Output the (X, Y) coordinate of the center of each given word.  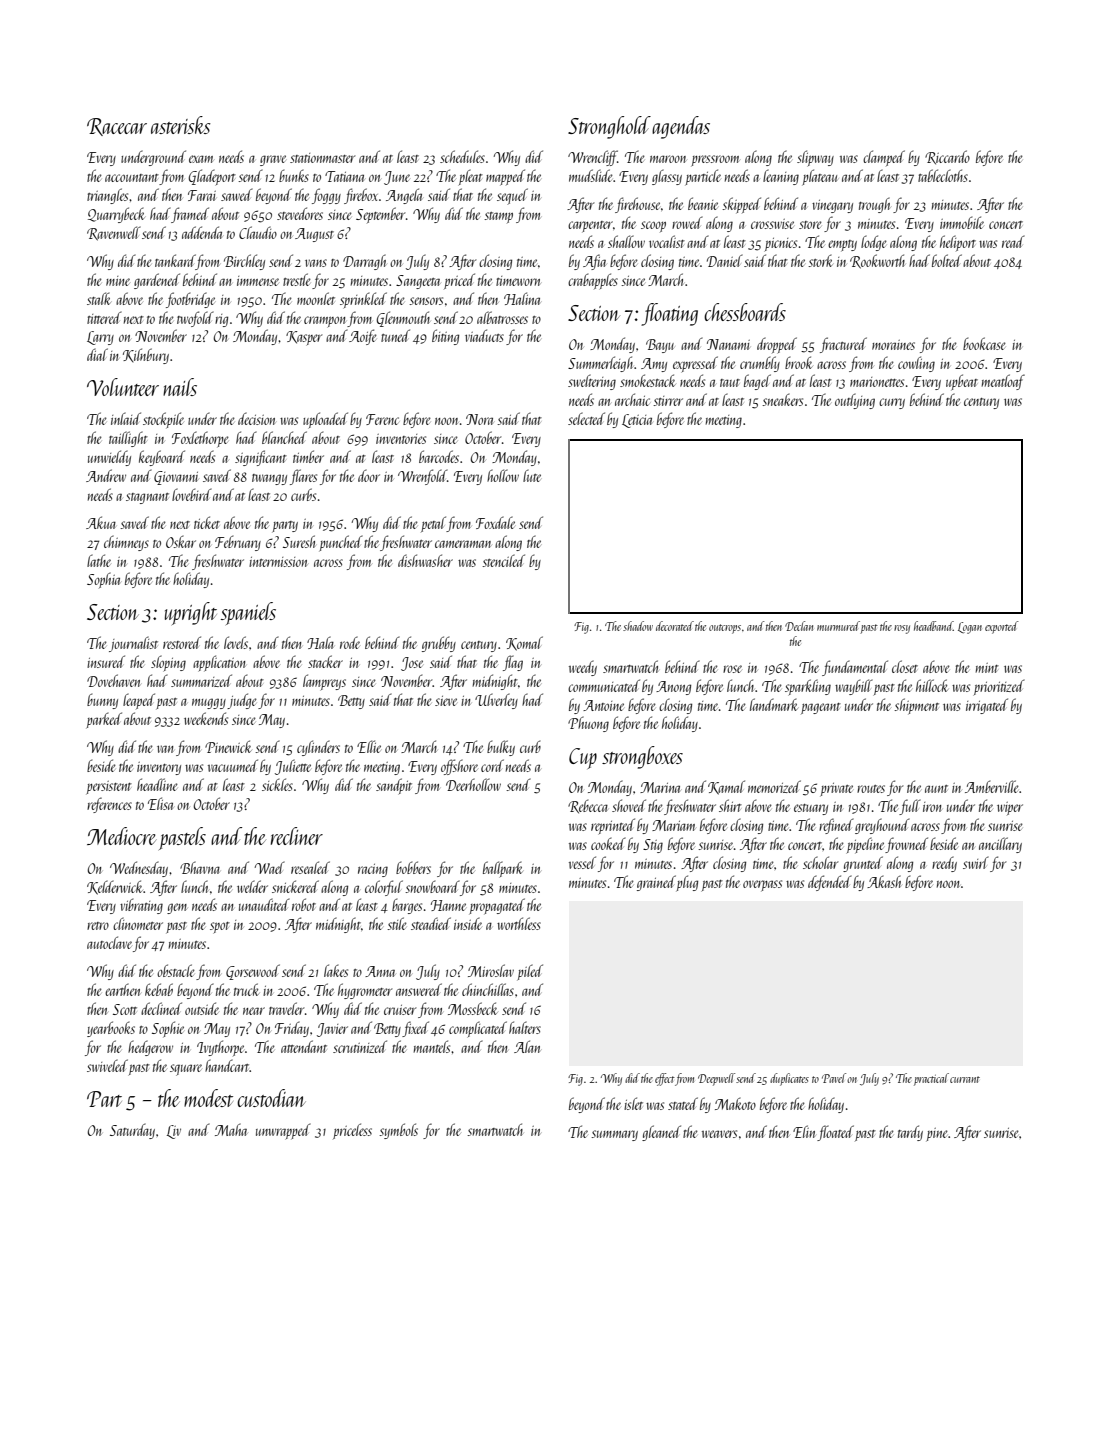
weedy (583, 668)
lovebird (192, 494)
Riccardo (947, 157)
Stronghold (609, 127)
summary (614, 1135)
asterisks (181, 125)
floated (835, 1133)
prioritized (999, 687)
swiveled (107, 1065)
